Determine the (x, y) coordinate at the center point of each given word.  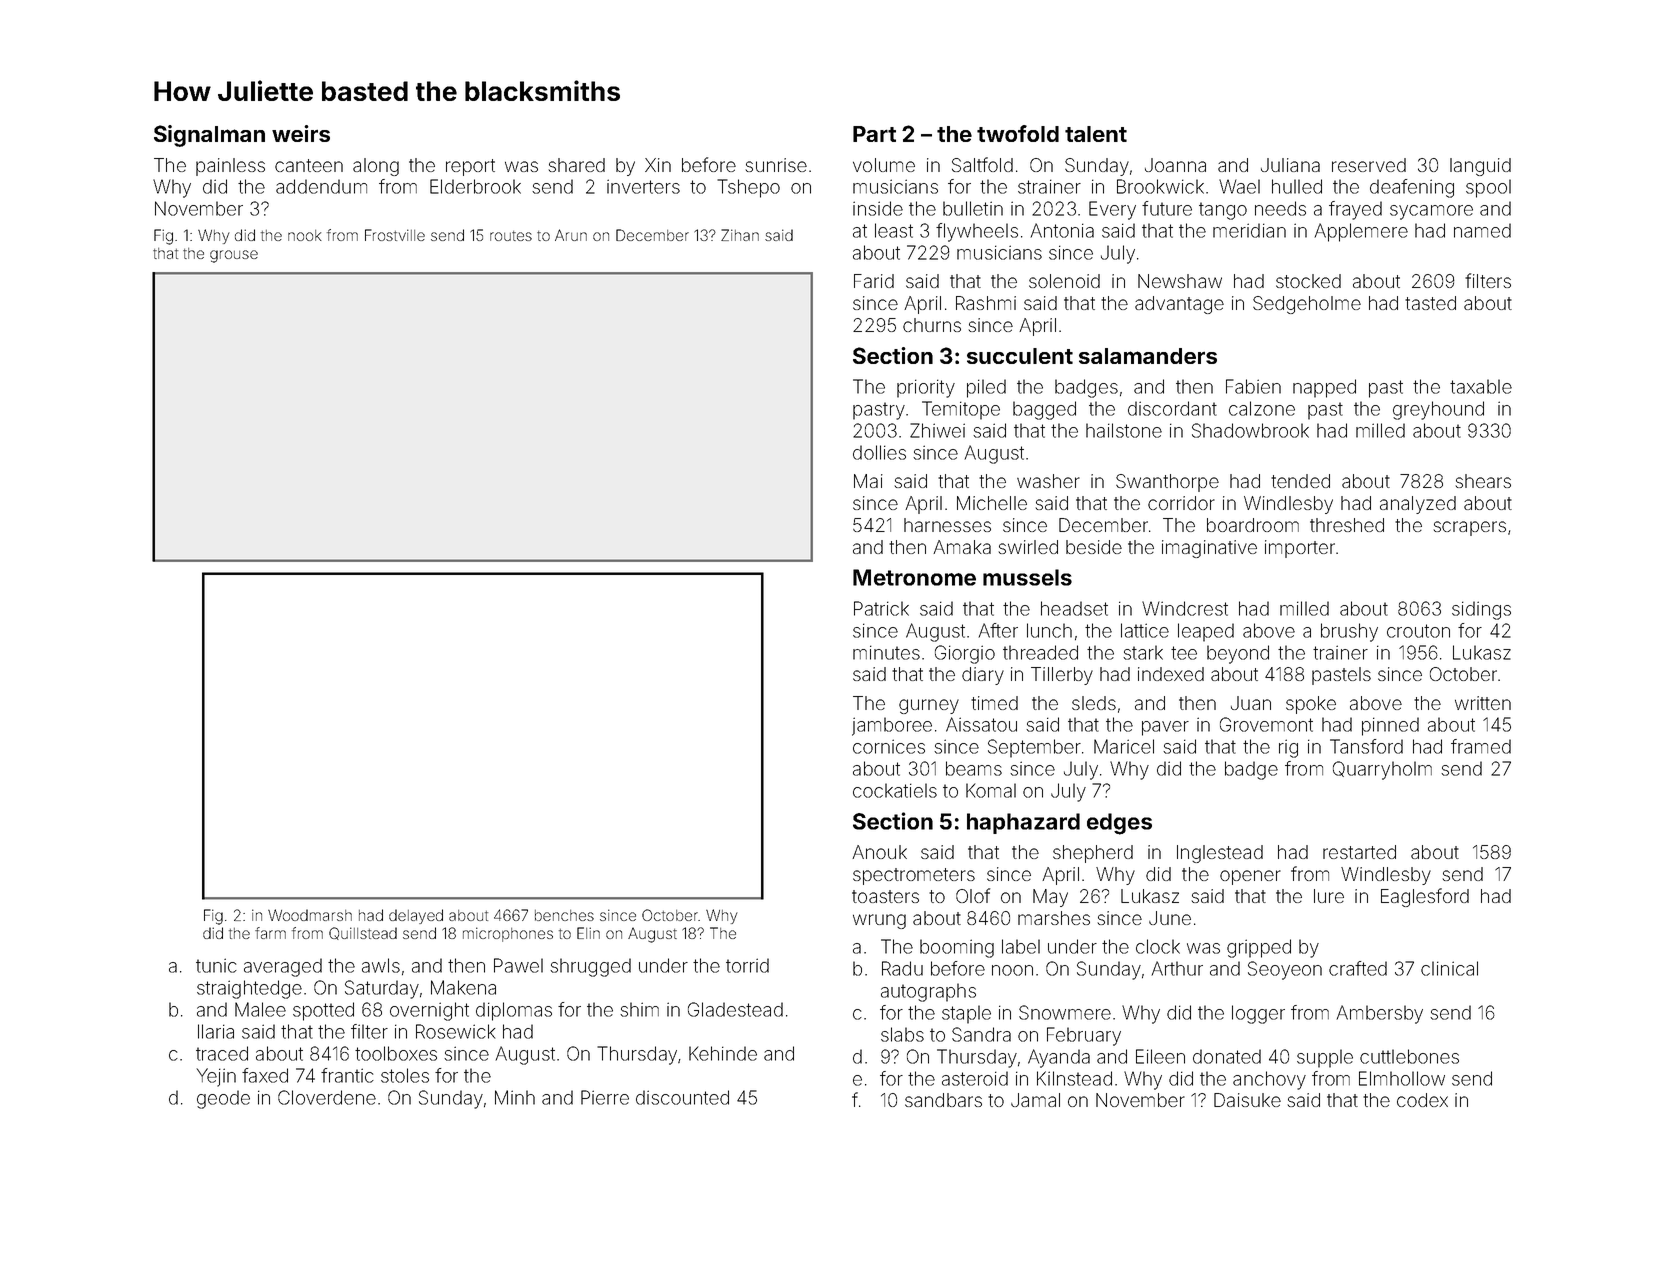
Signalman (209, 136)
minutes (886, 652)
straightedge (249, 989)
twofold (1018, 133)
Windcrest (1185, 608)
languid (1480, 167)
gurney (929, 706)
